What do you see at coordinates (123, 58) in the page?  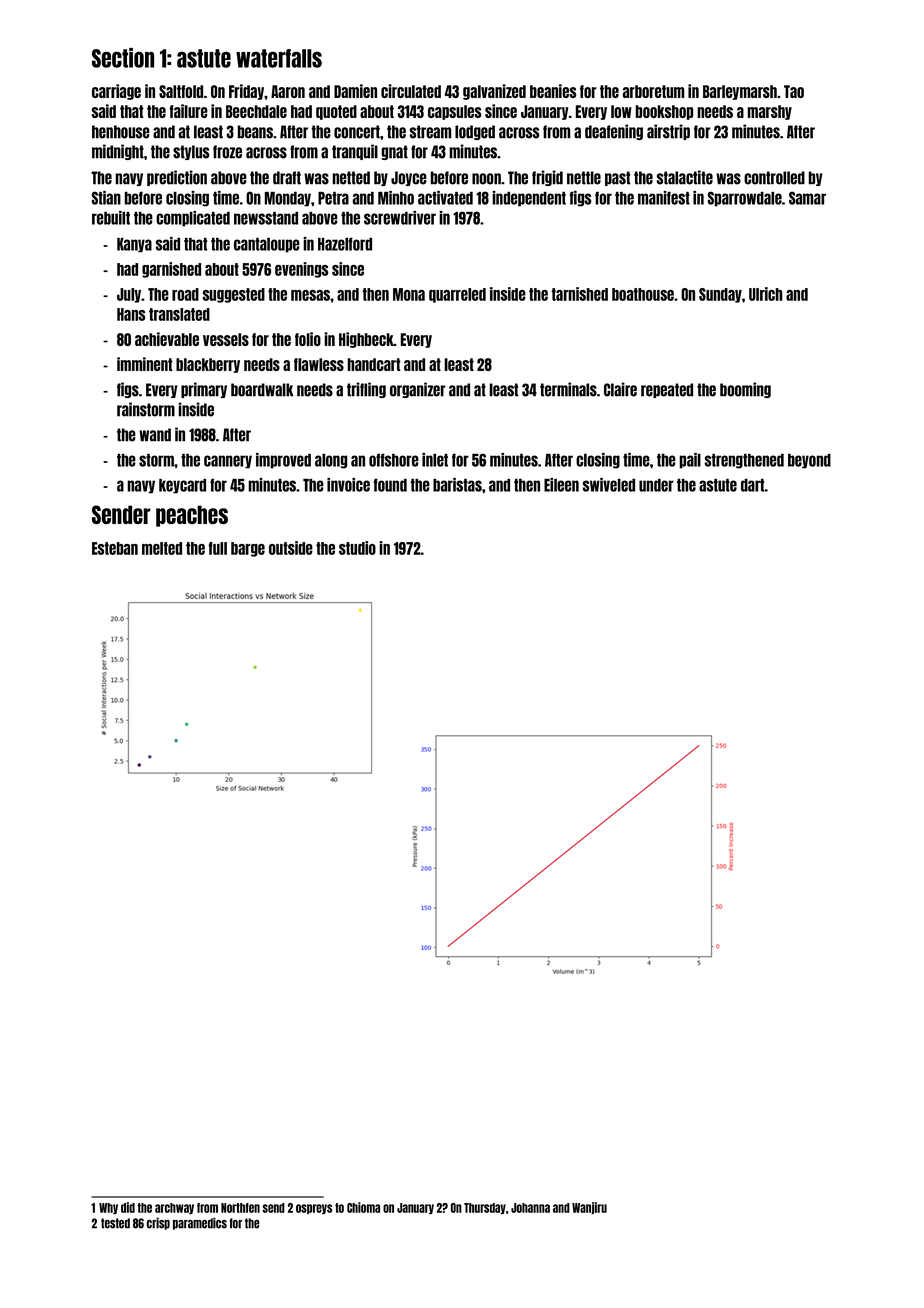 I see `Section` at bounding box center [123, 58].
